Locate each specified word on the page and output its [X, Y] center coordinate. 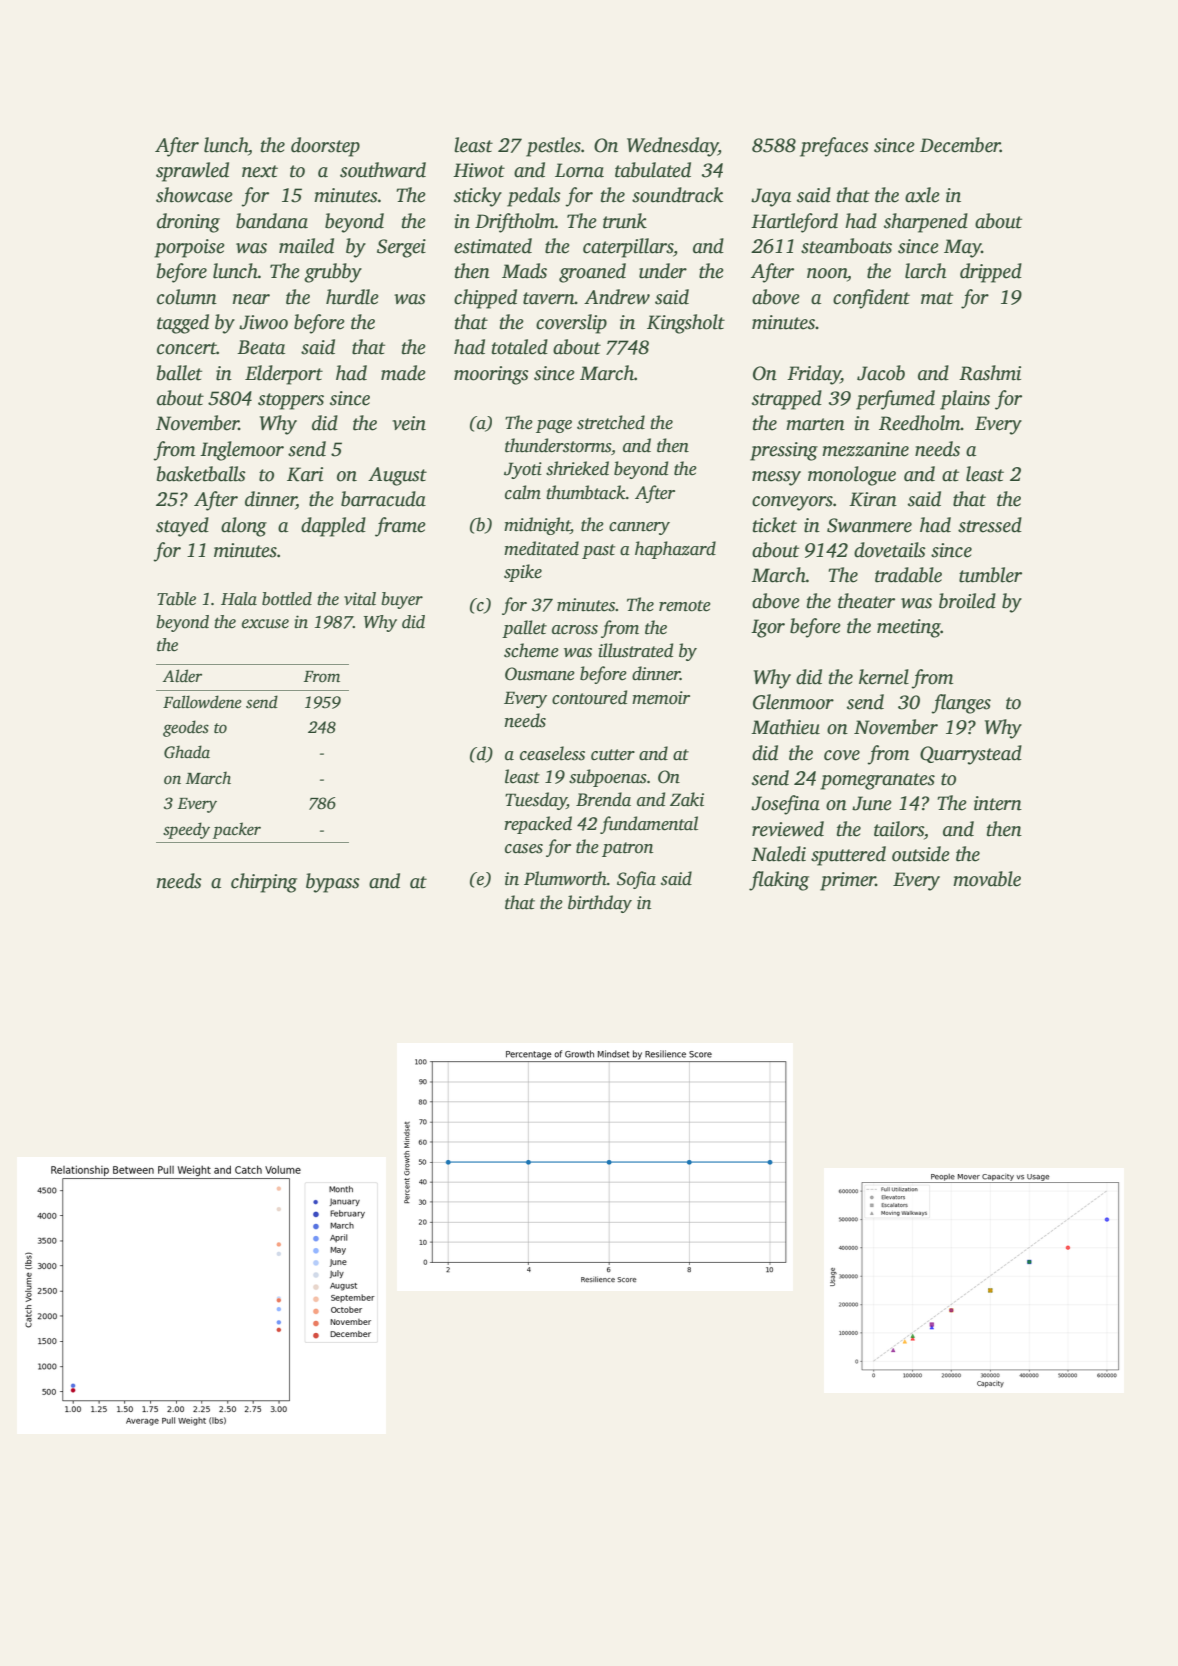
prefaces [834, 147]
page [554, 426]
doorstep [325, 147]
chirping [264, 883]
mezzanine [865, 449]
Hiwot [479, 170]
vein [409, 423]
